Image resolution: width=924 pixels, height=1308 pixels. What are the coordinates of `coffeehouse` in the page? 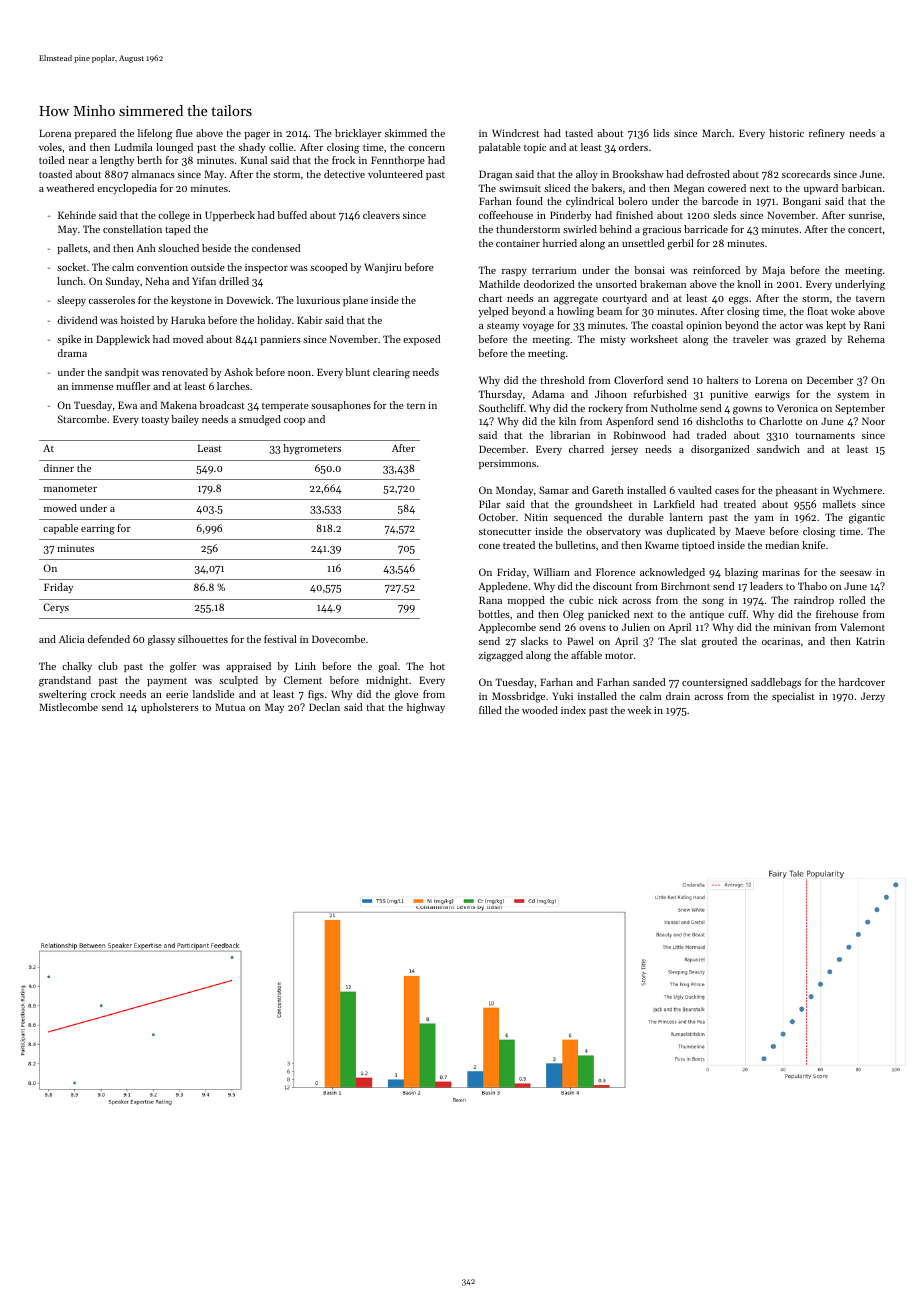 It's located at (506, 215).
